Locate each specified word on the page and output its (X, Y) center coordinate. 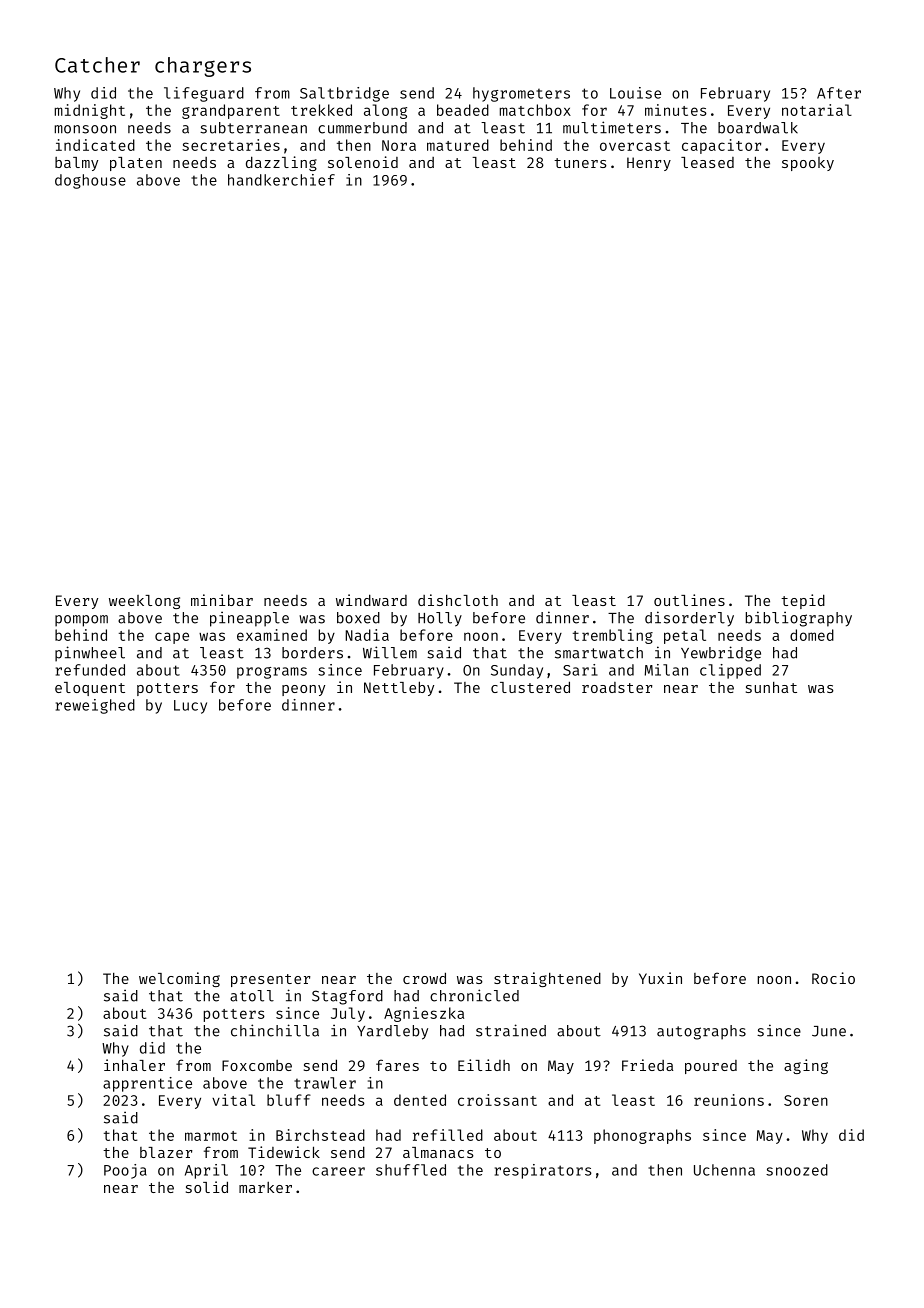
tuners (580, 163)
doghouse (90, 181)
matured (458, 145)
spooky (808, 164)
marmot (211, 1136)
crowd (424, 978)
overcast (635, 146)
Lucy (190, 707)
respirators (543, 1171)
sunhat (771, 687)
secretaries (231, 145)
